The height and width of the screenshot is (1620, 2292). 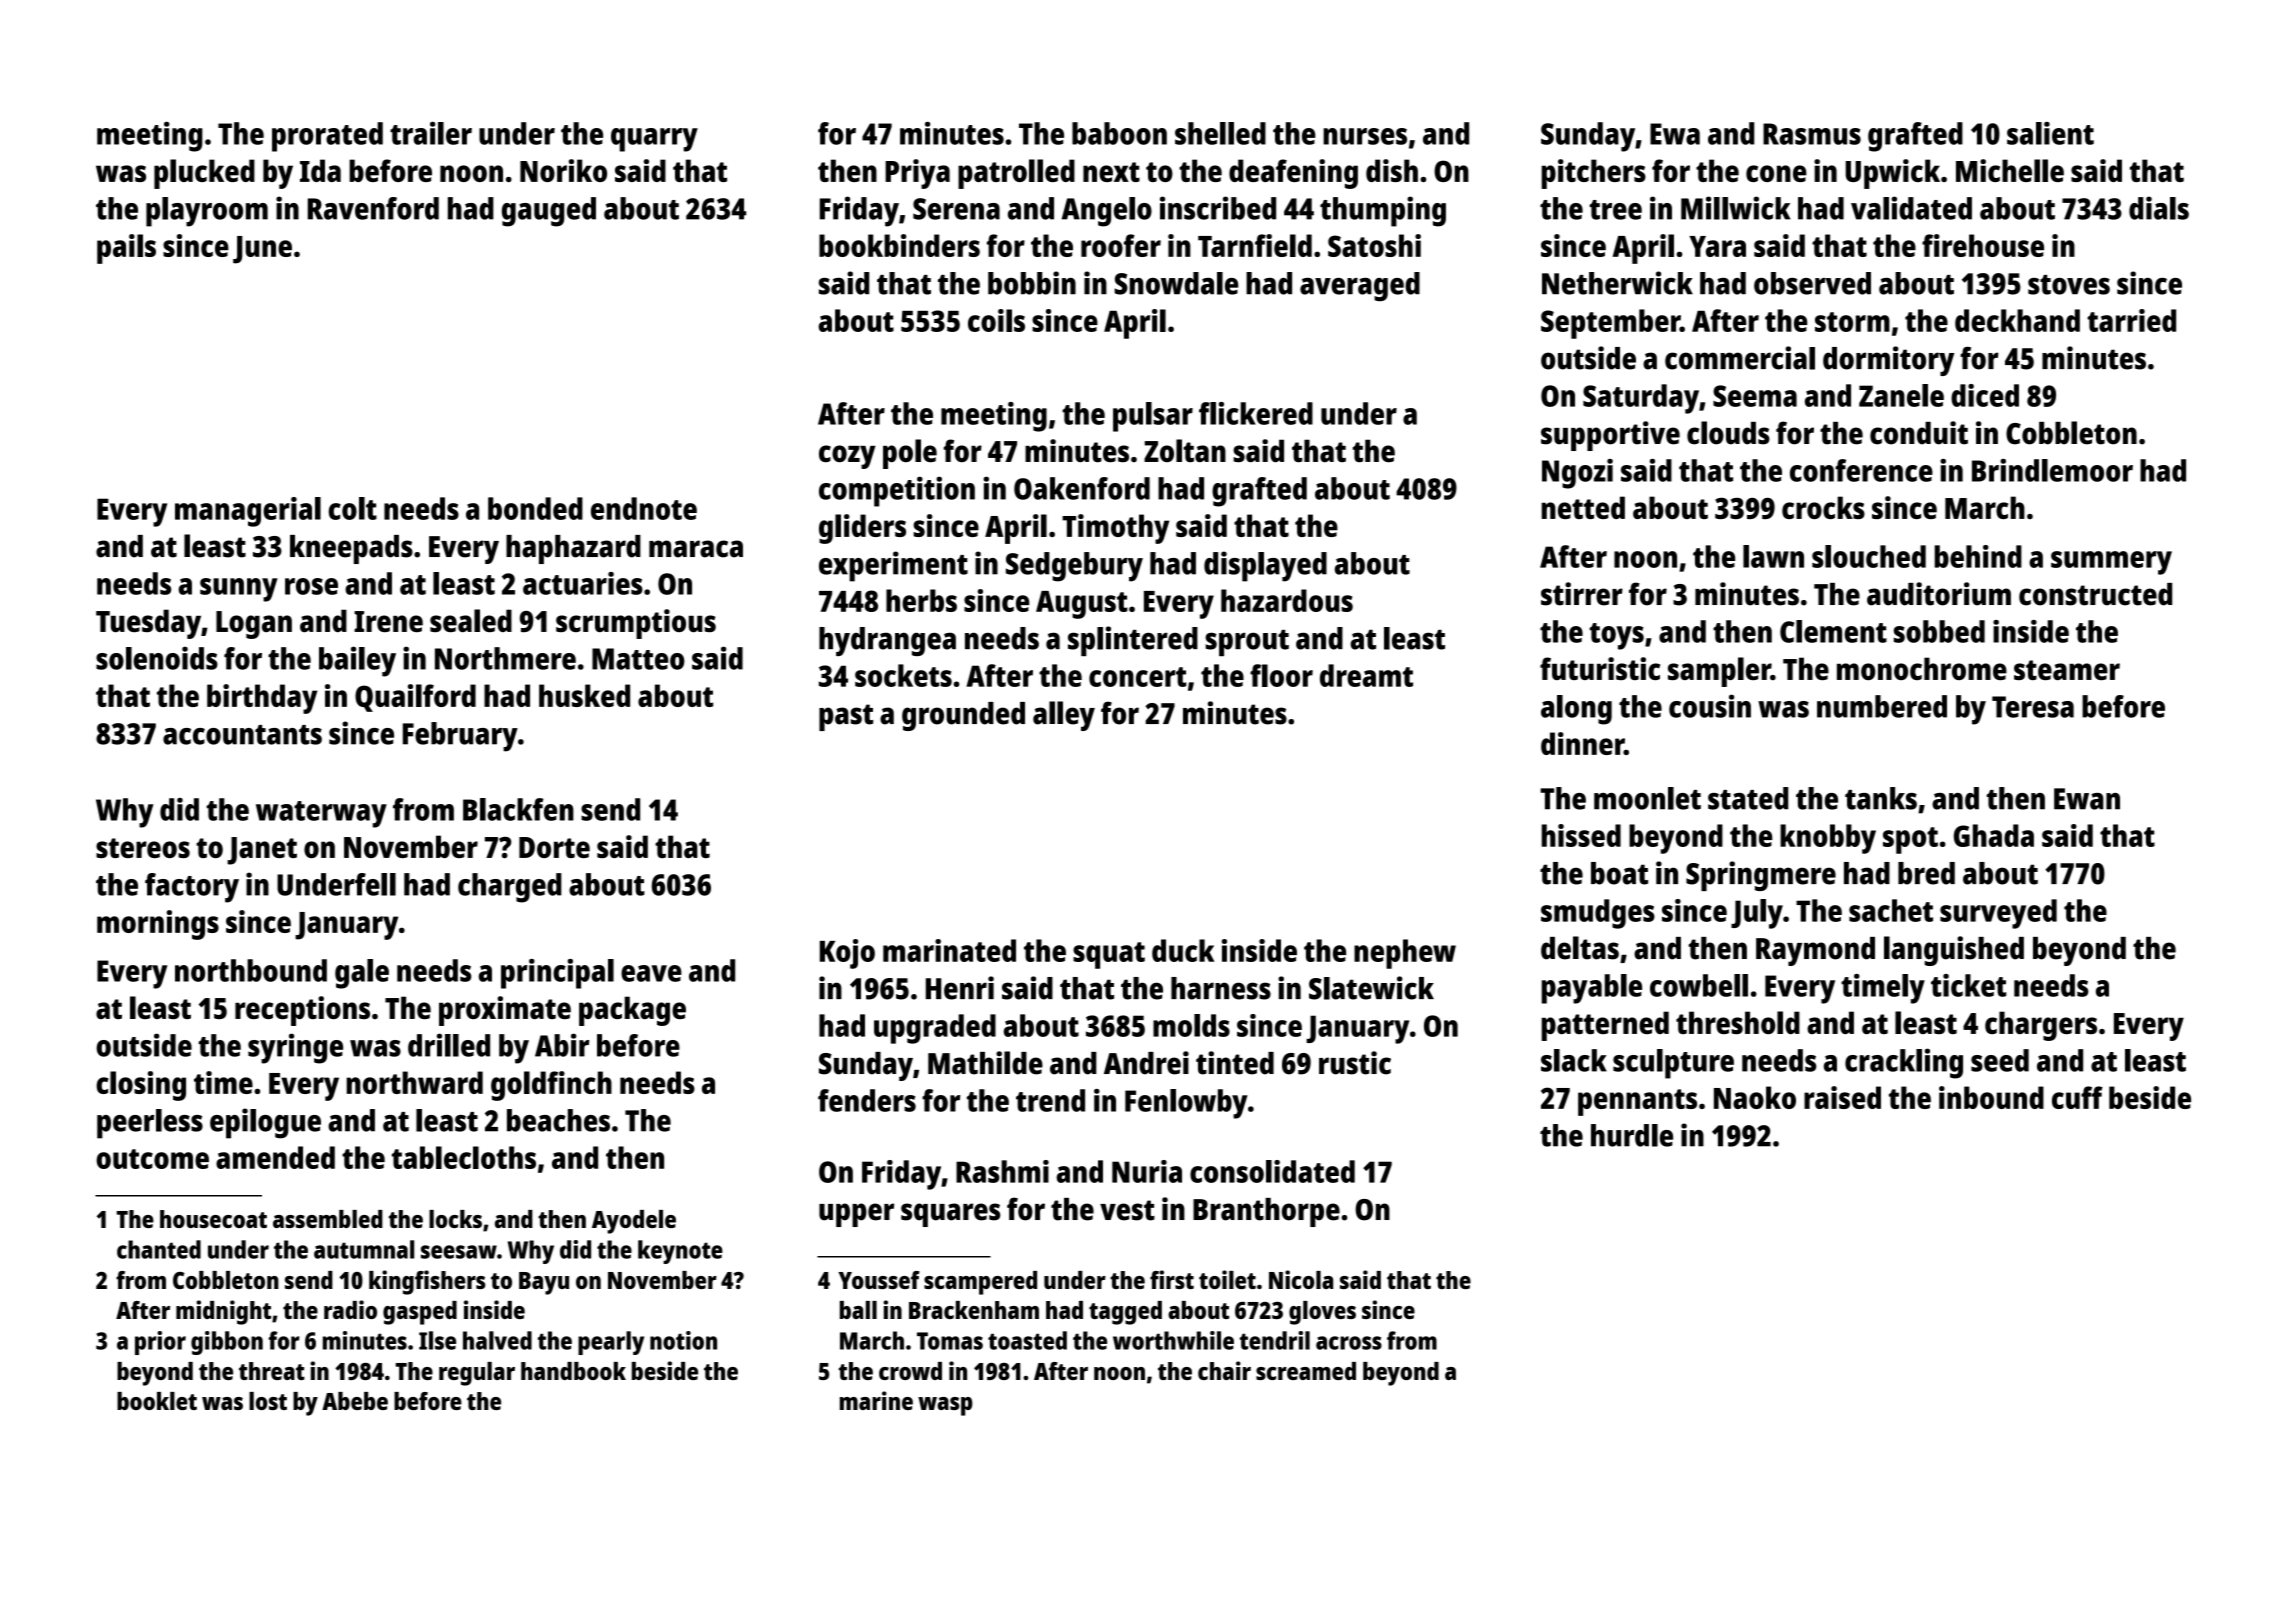 I want to click on factory, so click(x=192, y=888).
